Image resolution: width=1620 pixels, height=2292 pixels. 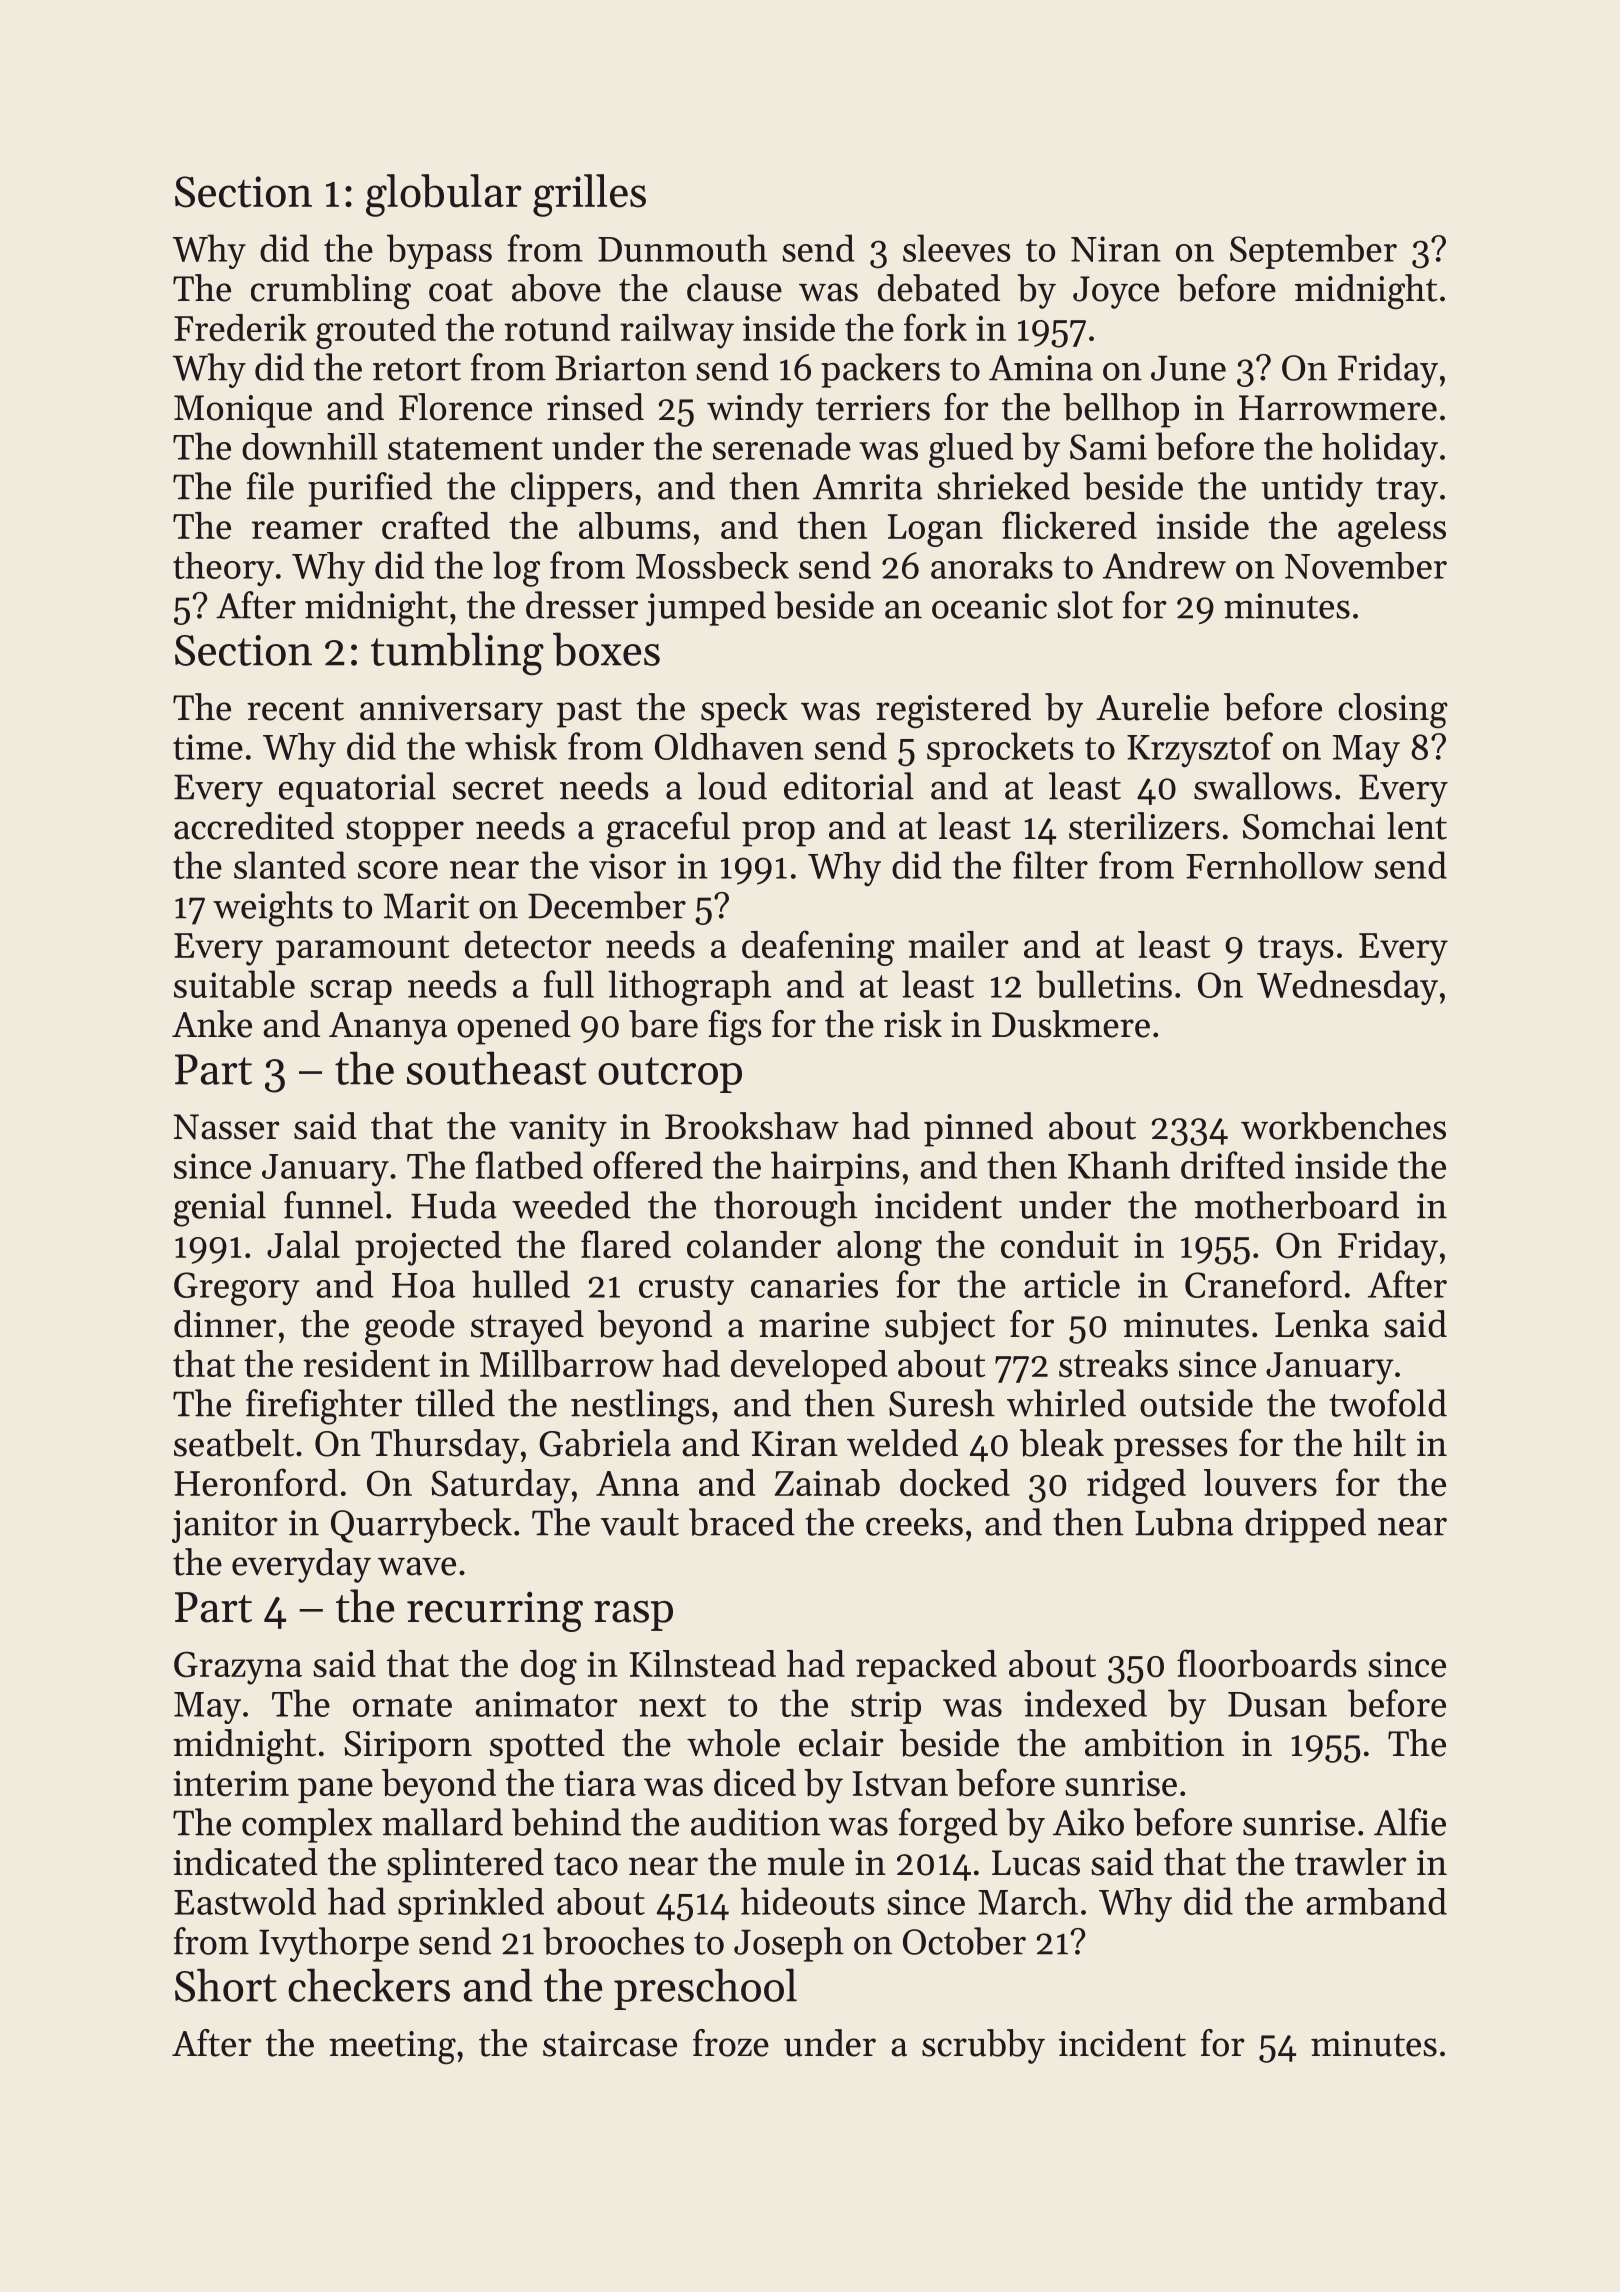 I want to click on risk, so click(x=913, y=1024).
